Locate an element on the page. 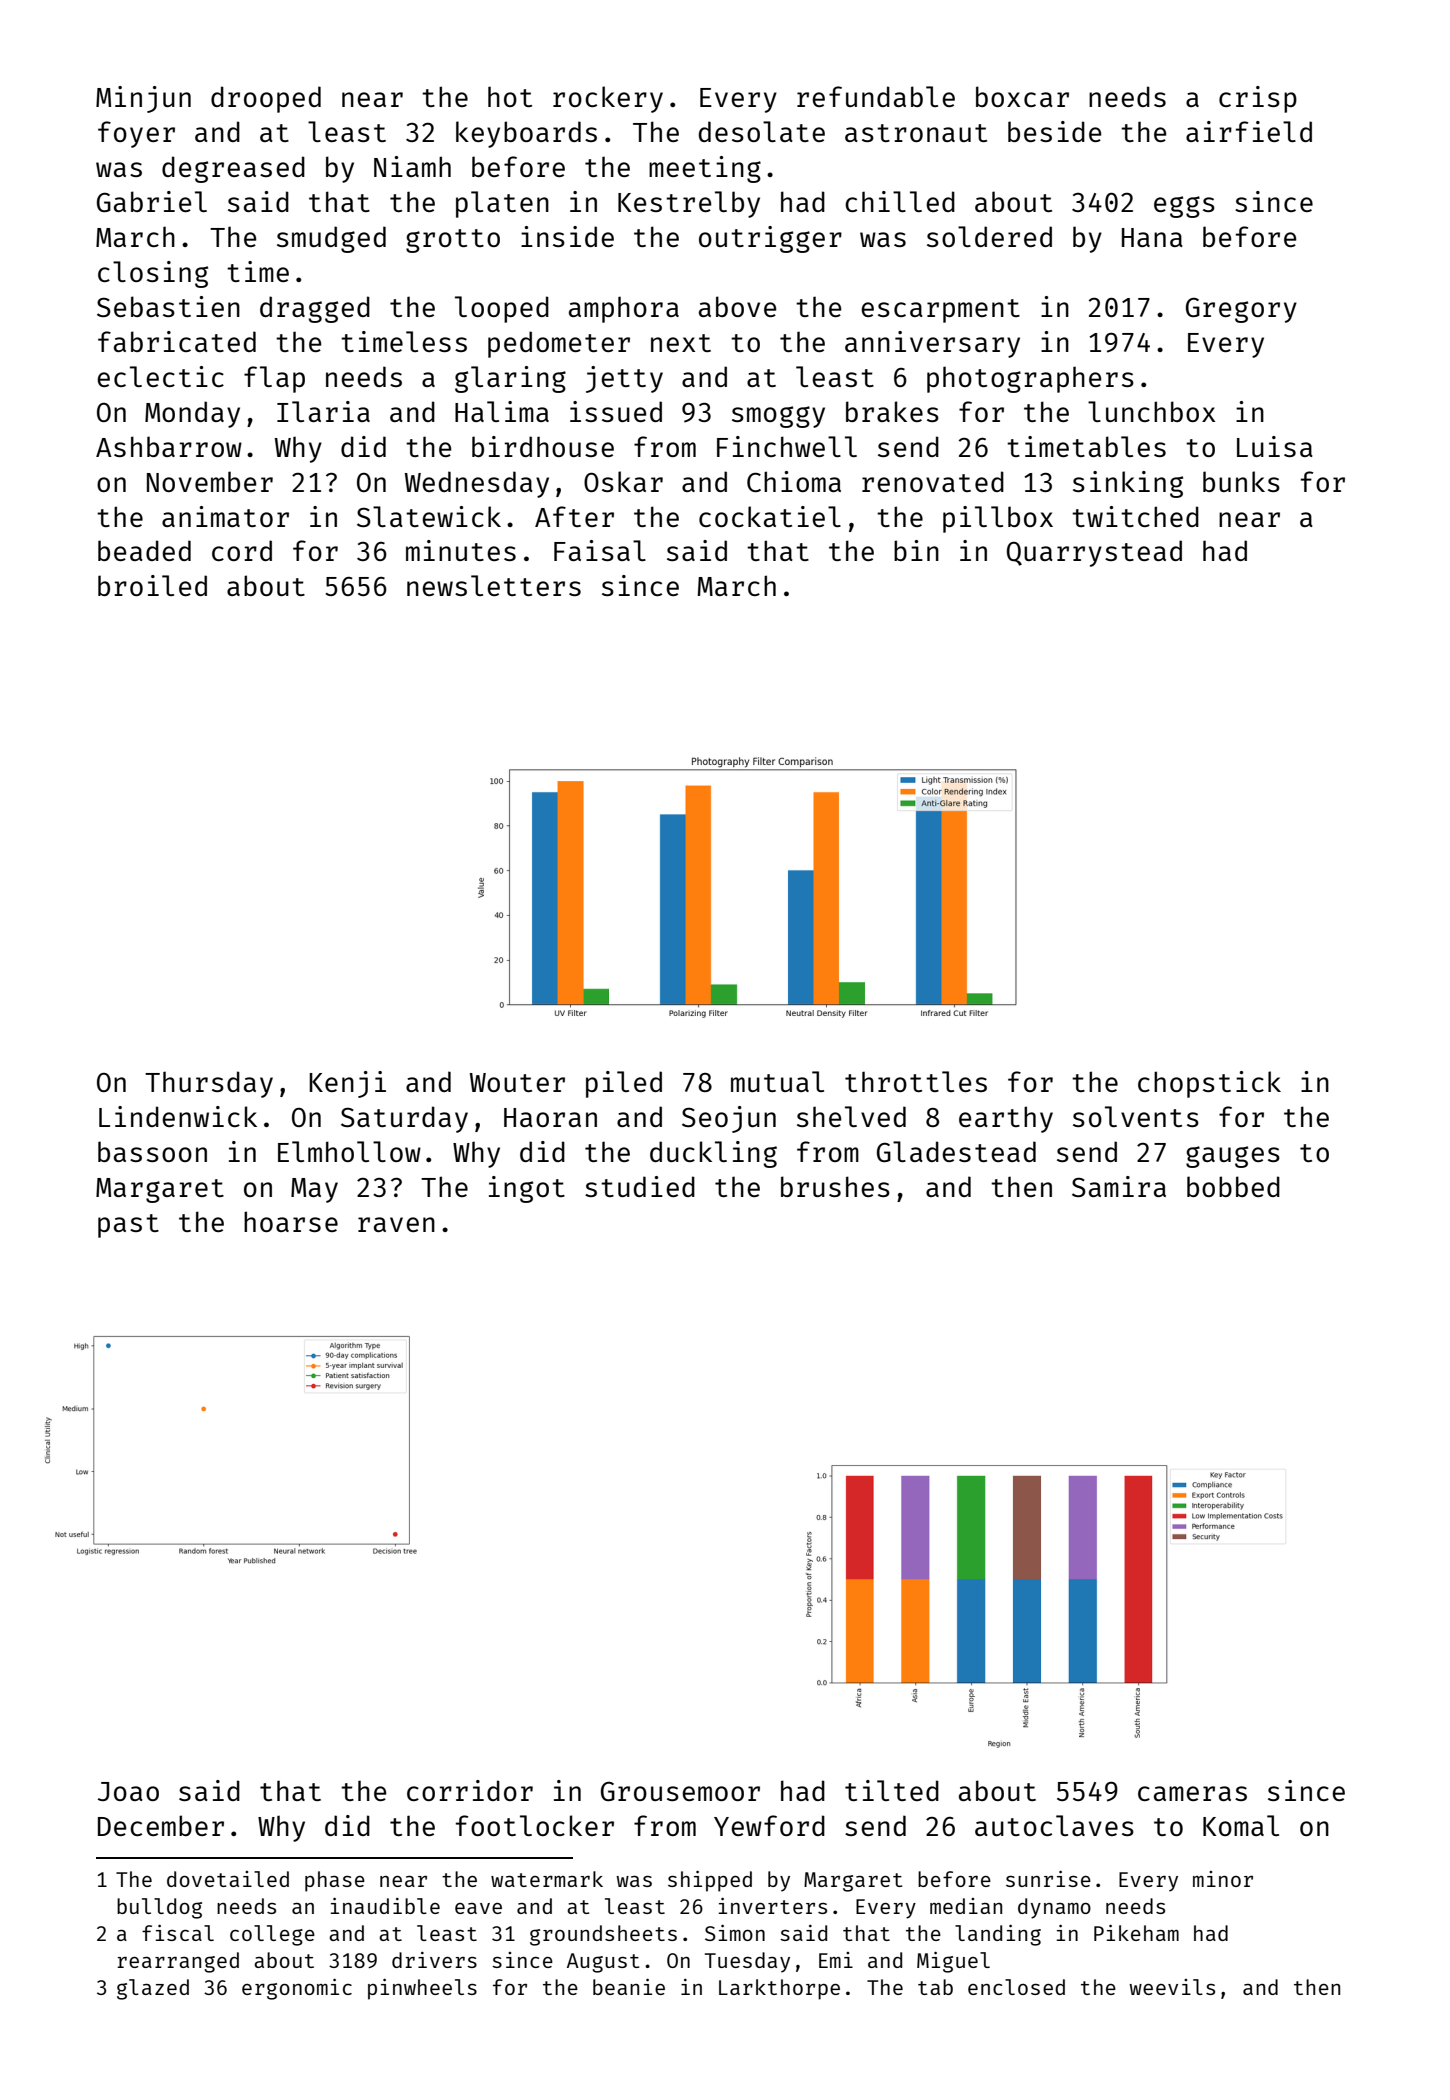  outrigger is located at coordinates (770, 239).
